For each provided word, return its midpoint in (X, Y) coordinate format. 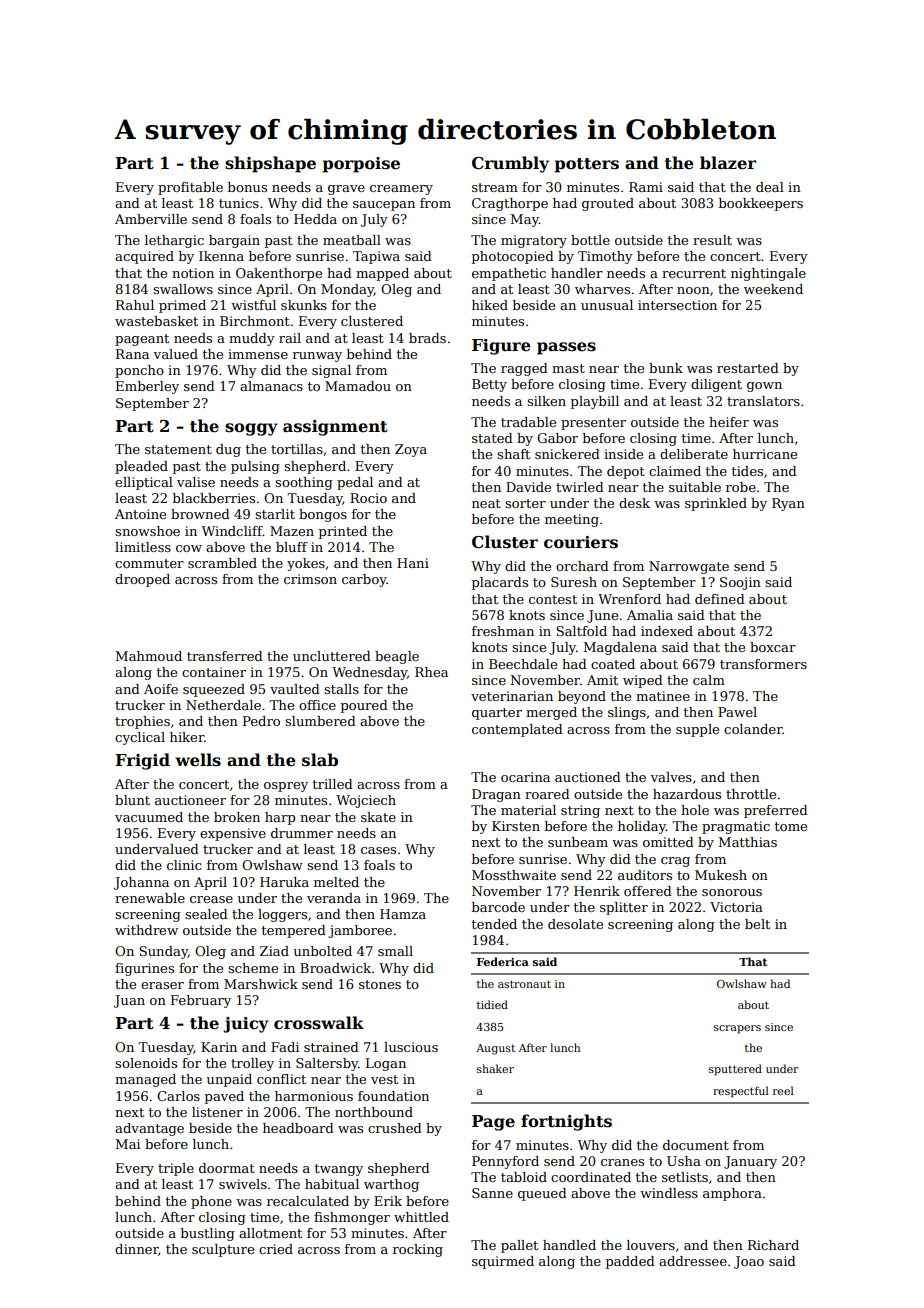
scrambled (222, 563)
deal (770, 187)
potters (586, 165)
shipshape (270, 164)
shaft (513, 454)
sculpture (223, 1250)
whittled (421, 1217)
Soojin (740, 583)
